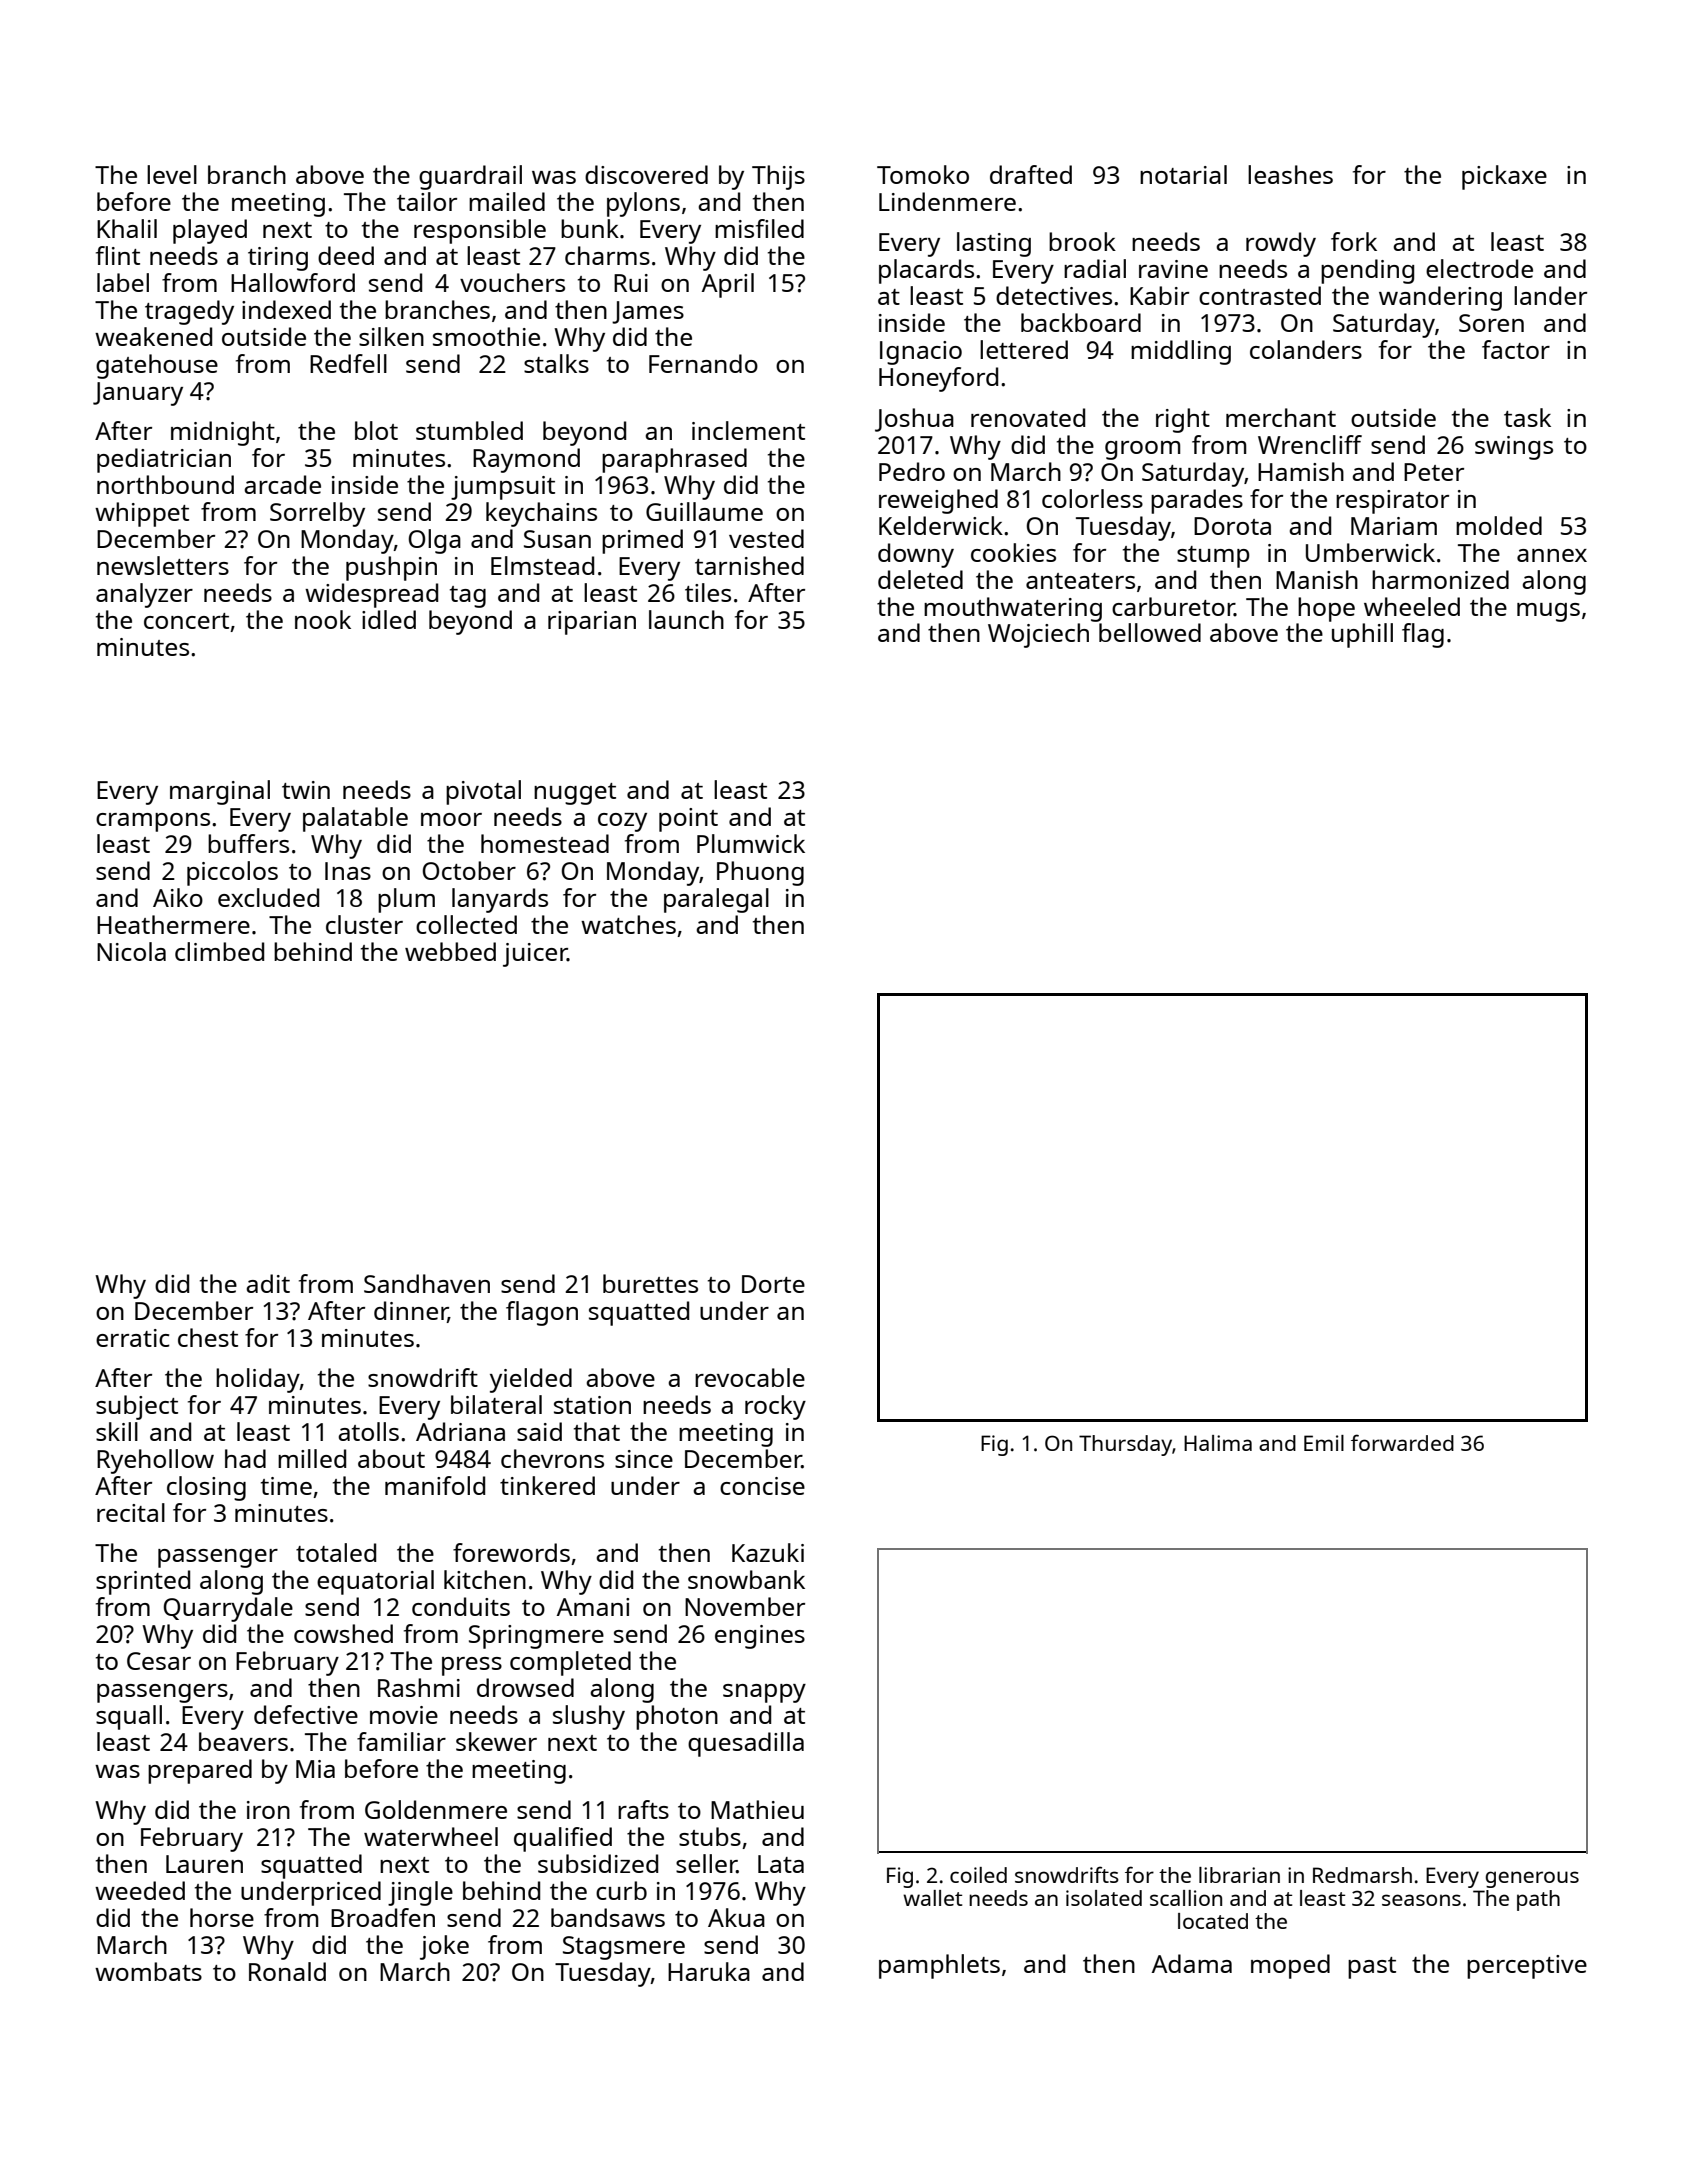  Describe the element at coordinates (760, 1637) in the screenshot. I see `engines` at that location.
